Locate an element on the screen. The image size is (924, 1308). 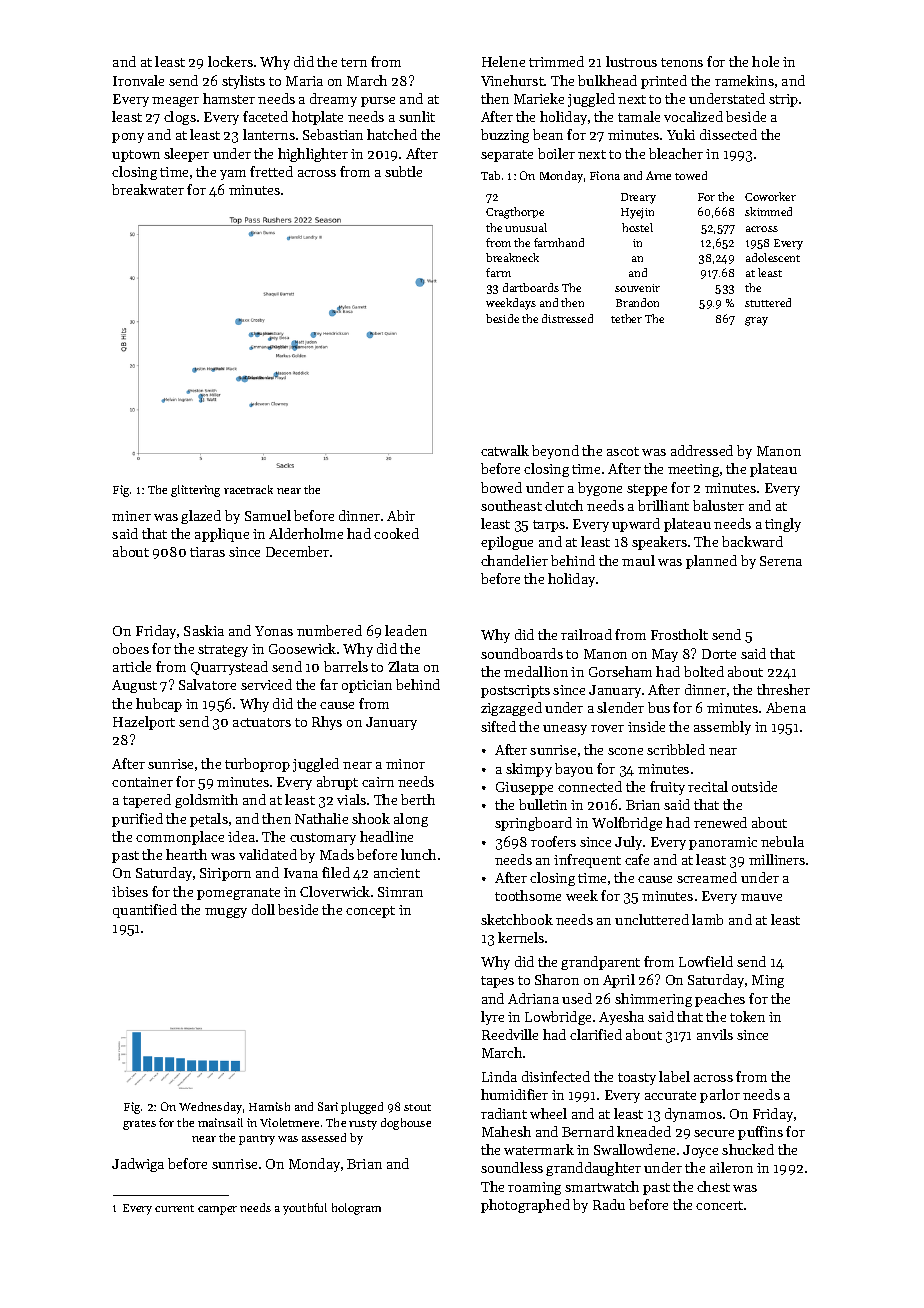
sketchbook is located at coordinates (517, 919).
